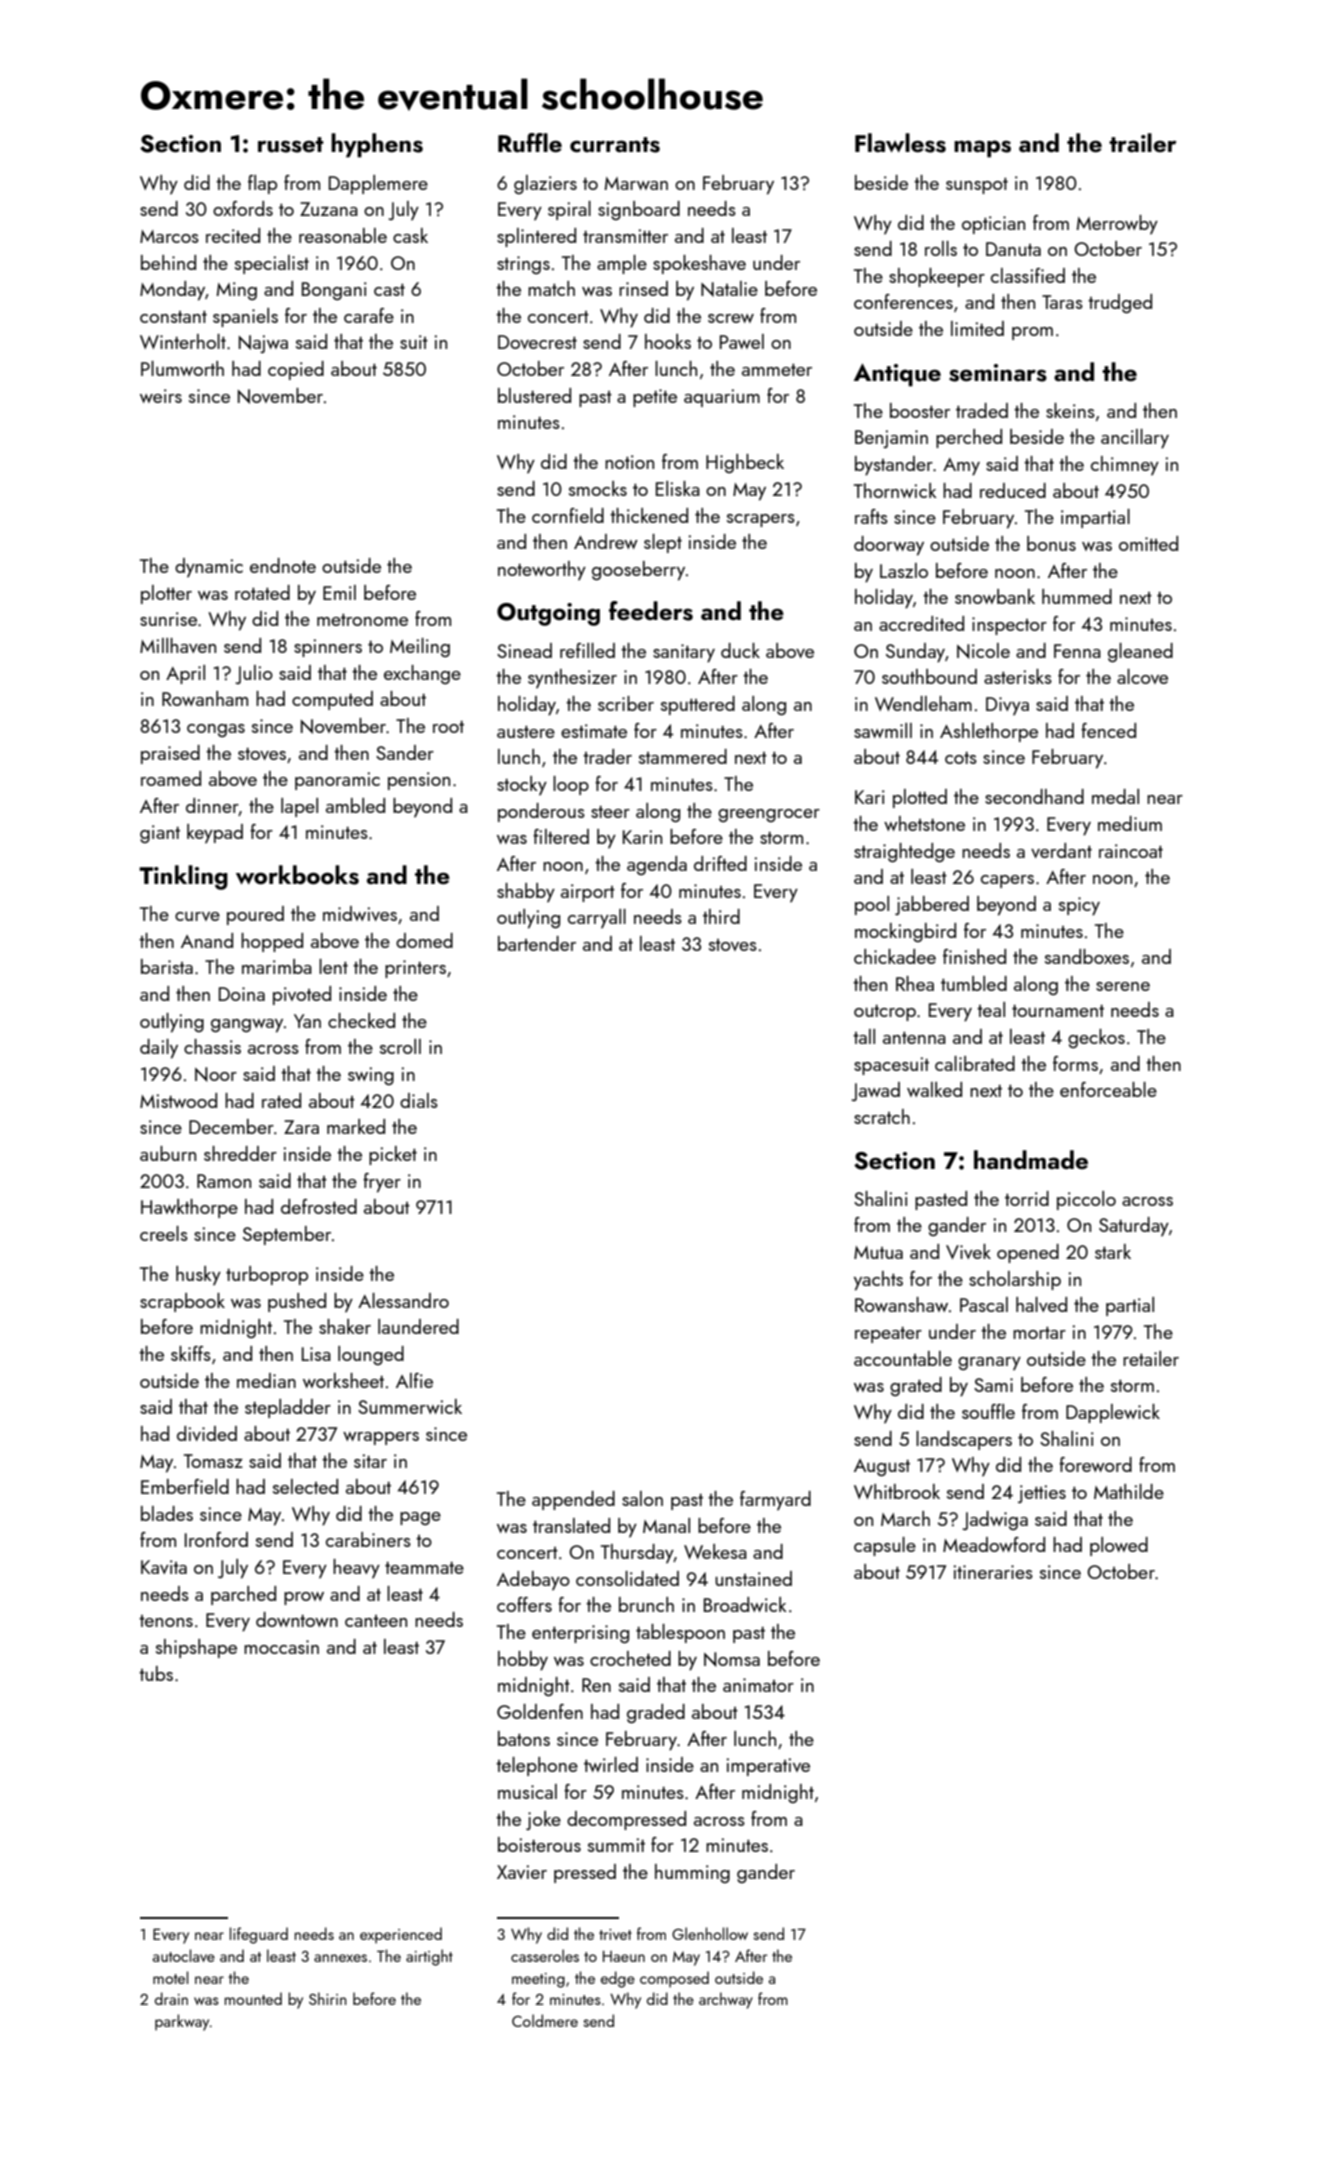 Image resolution: width=1323 pixels, height=2179 pixels. What do you see at coordinates (259, 1935) in the image?
I see `lifeguard` at bounding box center [259, 1935].
